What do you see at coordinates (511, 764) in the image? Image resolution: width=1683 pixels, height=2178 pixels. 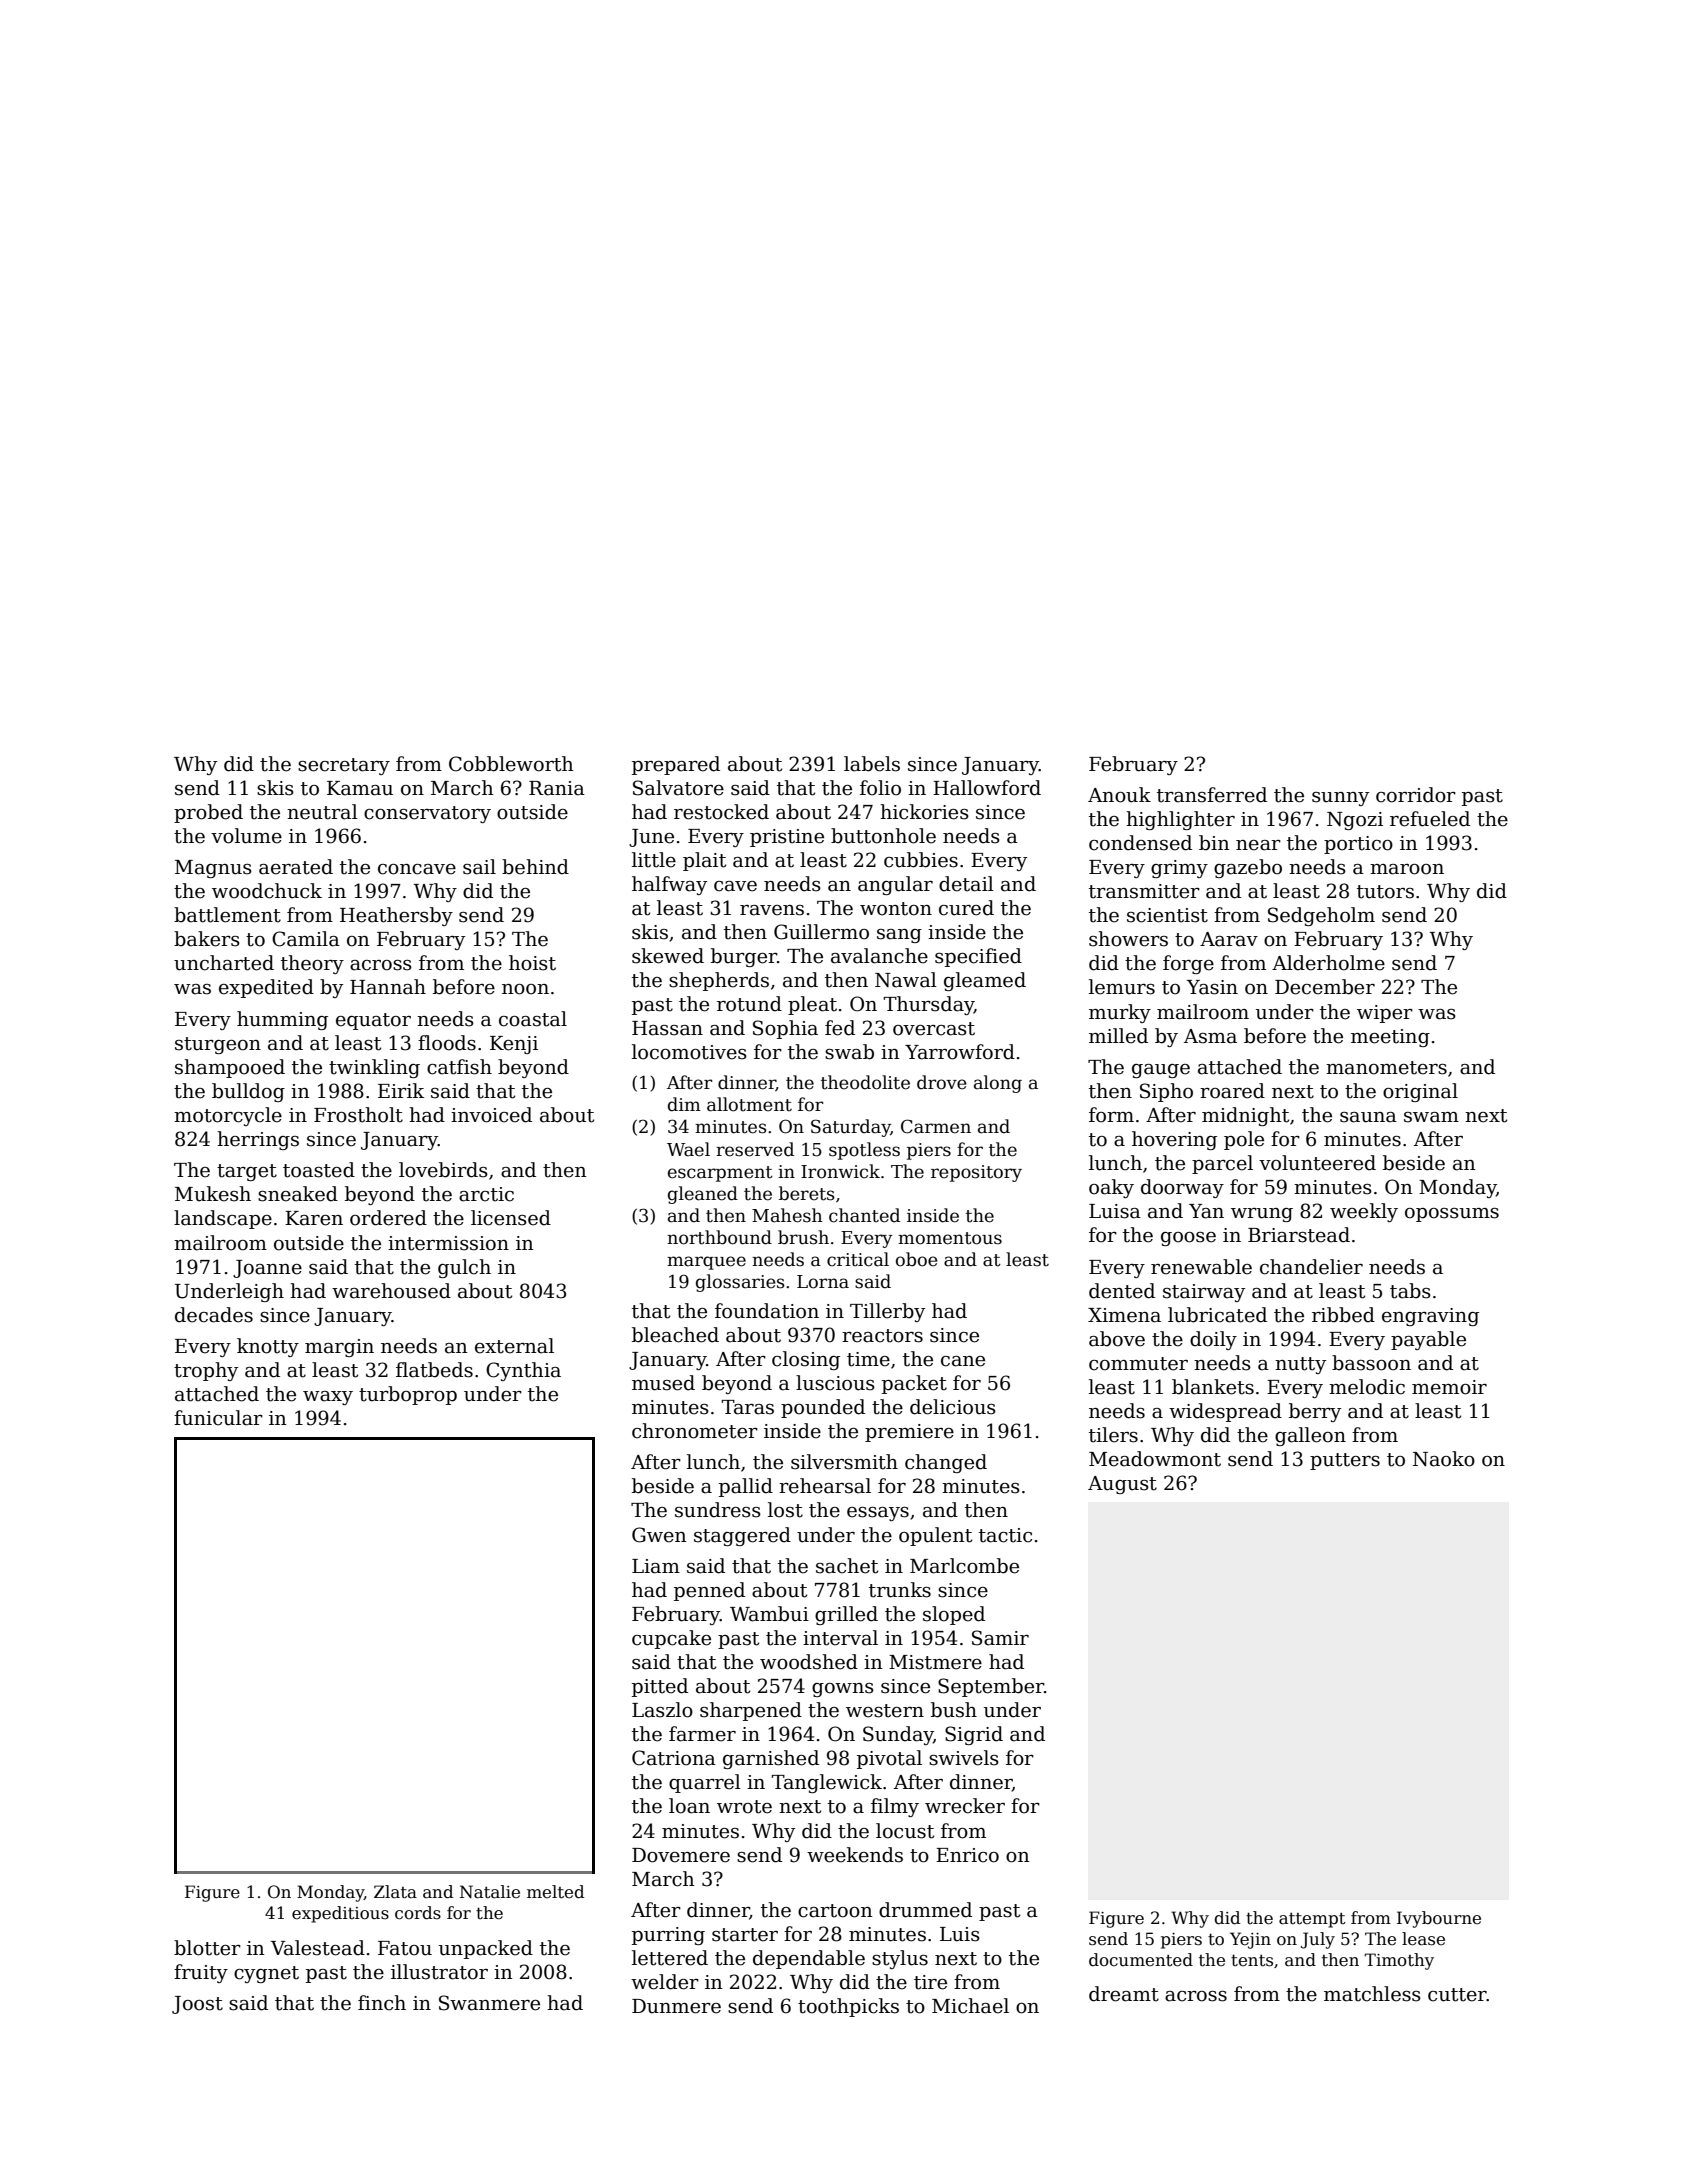 I see `Cobbleworth` at bounding box center [511, 764].
